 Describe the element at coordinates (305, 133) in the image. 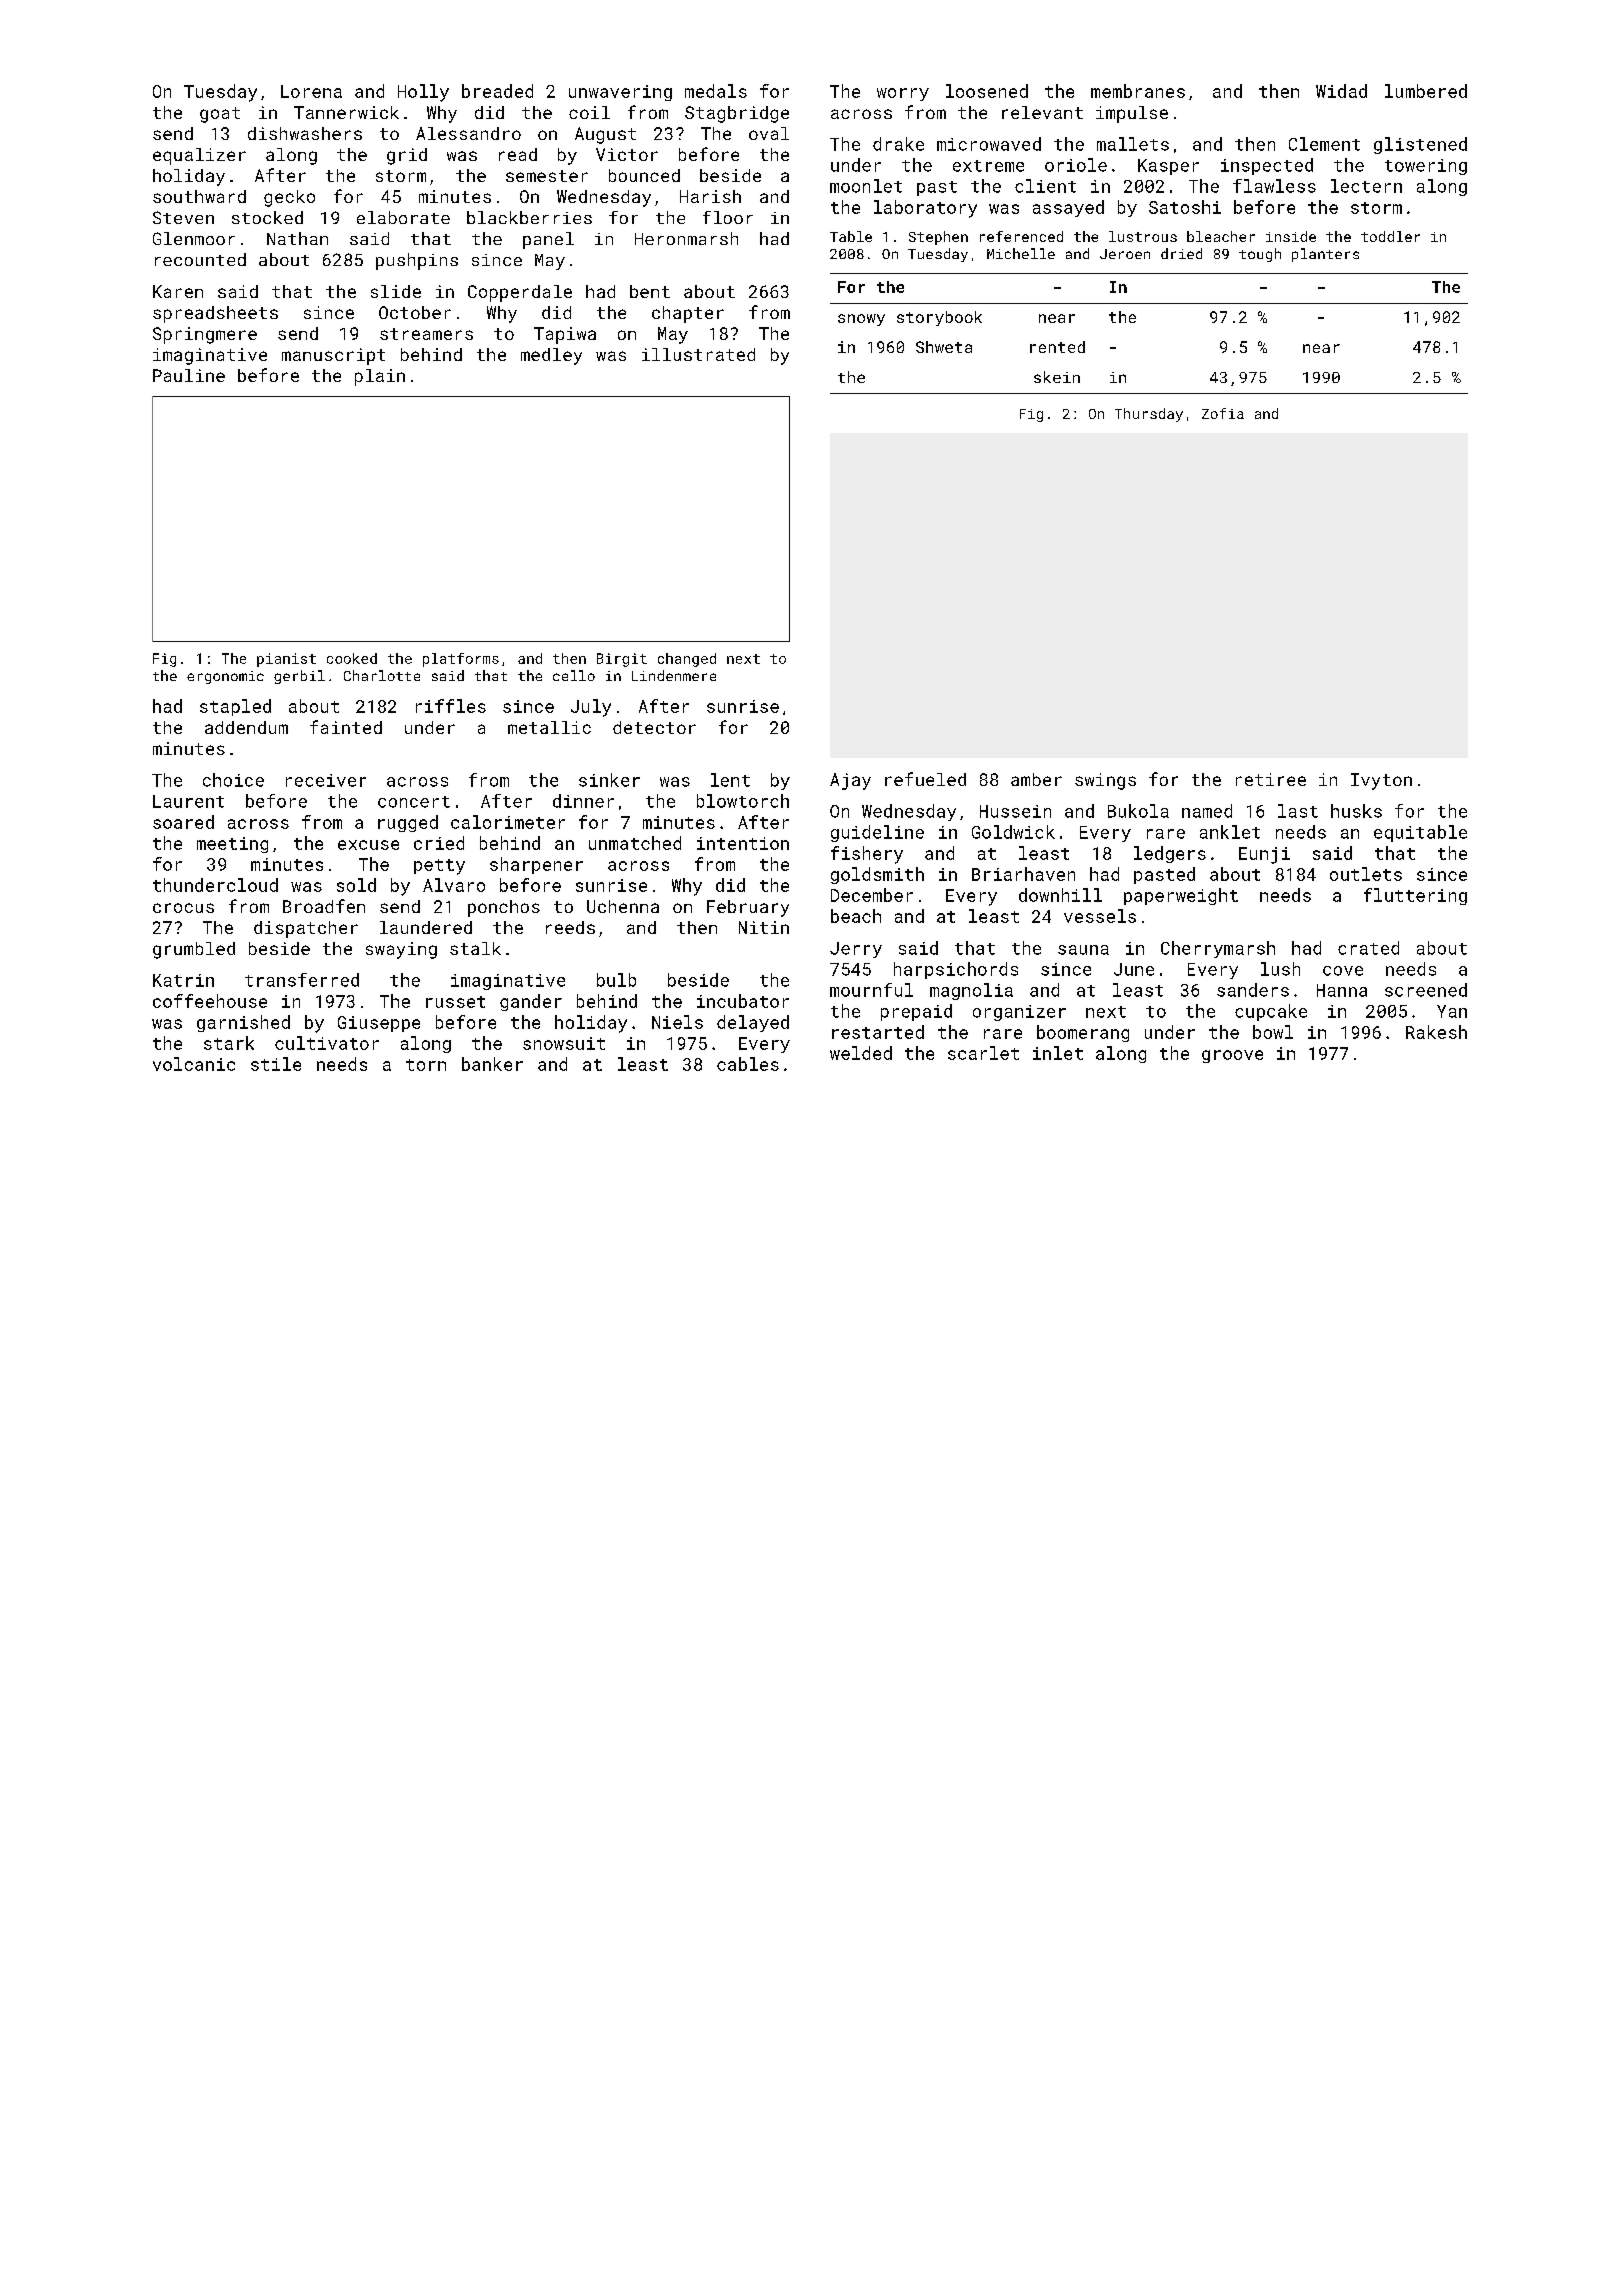

I see `dishwashers` at that location.
